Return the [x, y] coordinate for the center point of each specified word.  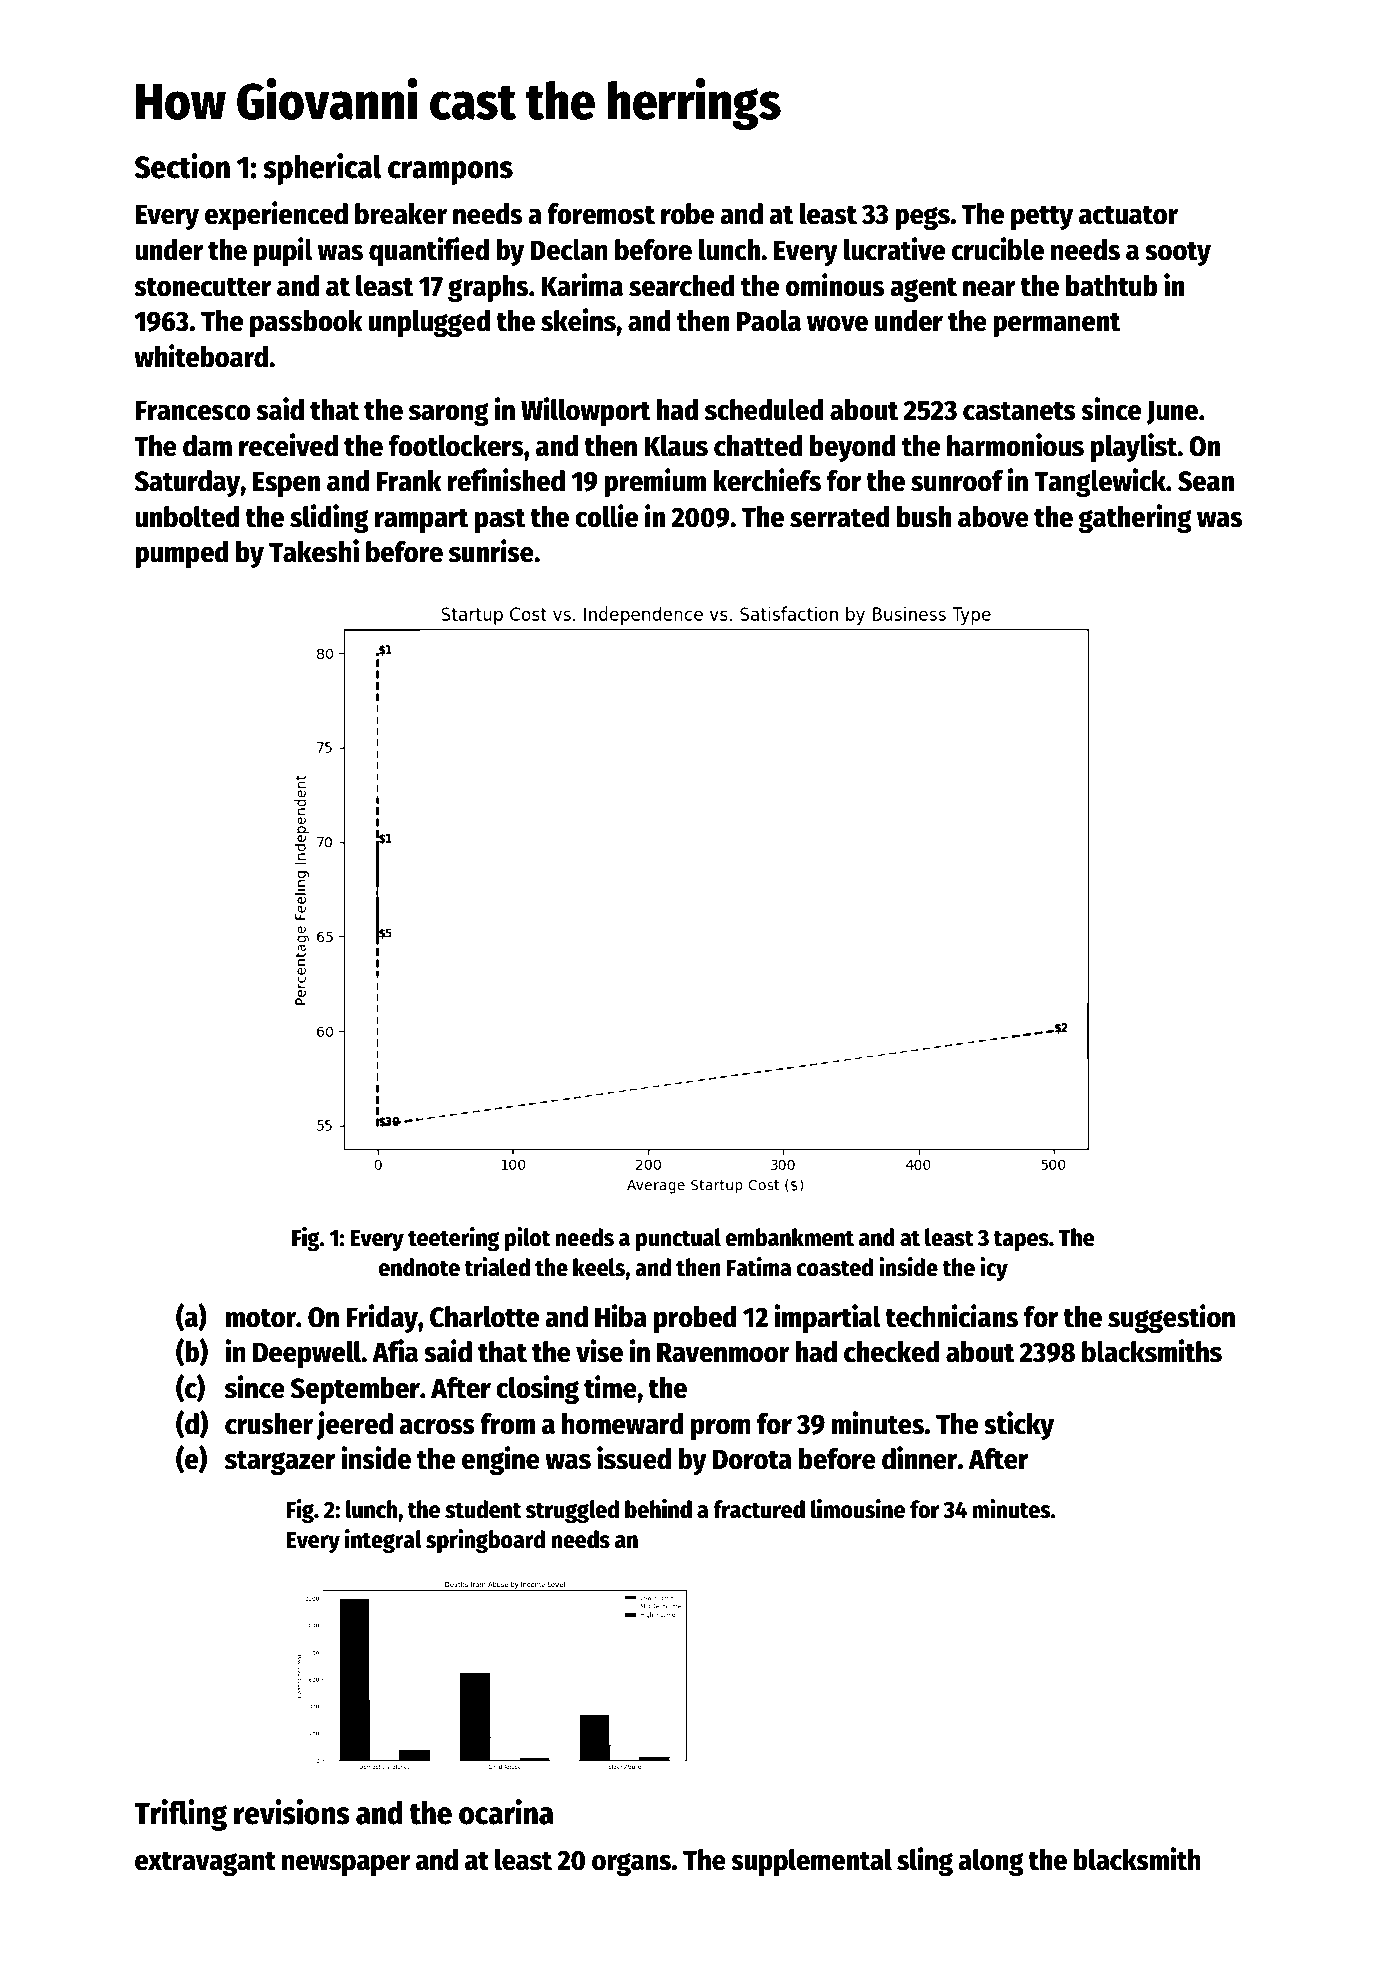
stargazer [280, 1462]
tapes [1021, 1240]
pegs [922, 218]
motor [261, 1318]
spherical [322, 169]
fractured [759, 1509]
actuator [1128, 215]
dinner [920, 1458]
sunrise [491, 551]
